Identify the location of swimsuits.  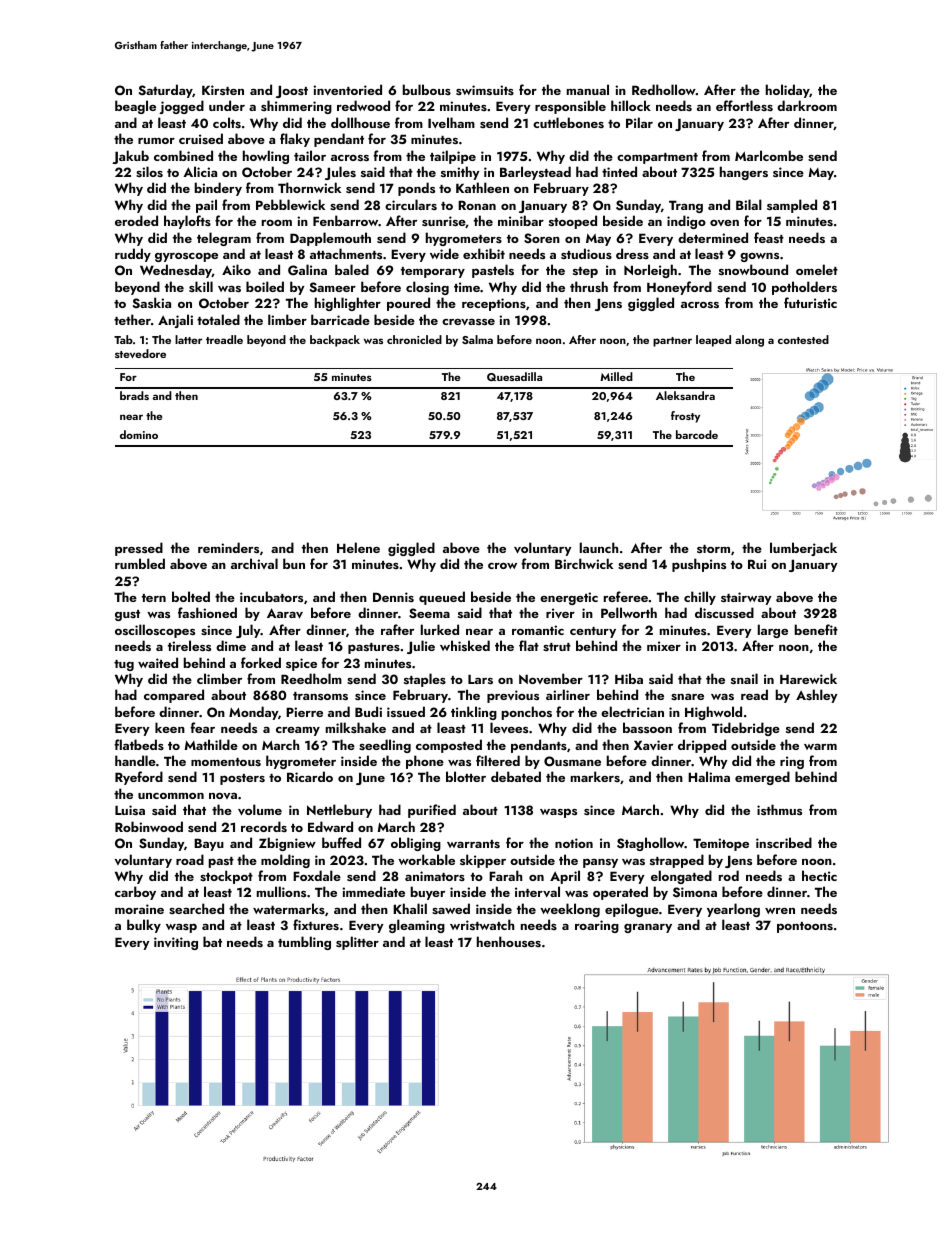
(485, 90).
